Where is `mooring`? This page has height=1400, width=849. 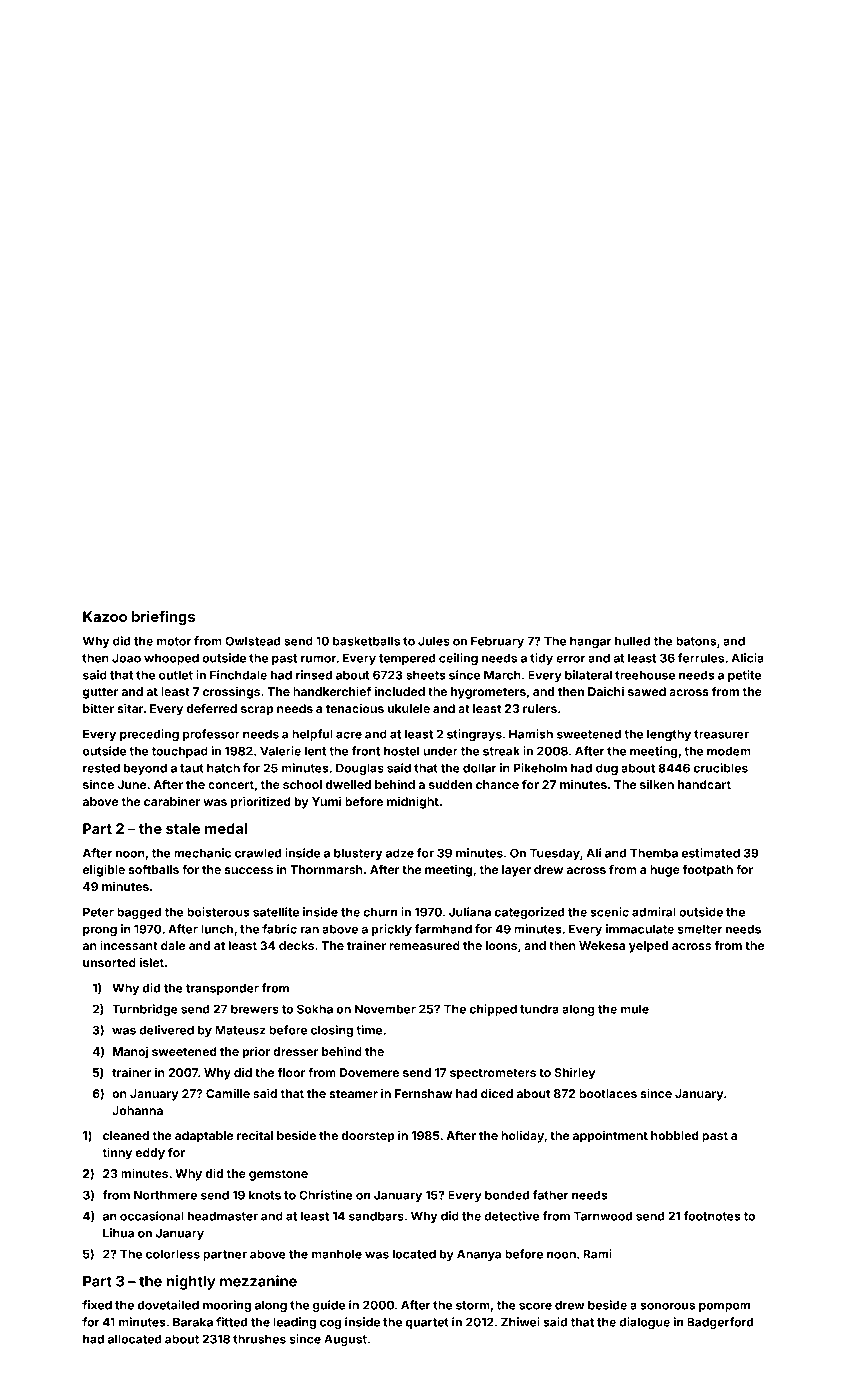 mooring is located at coordinates (227, 1306).
